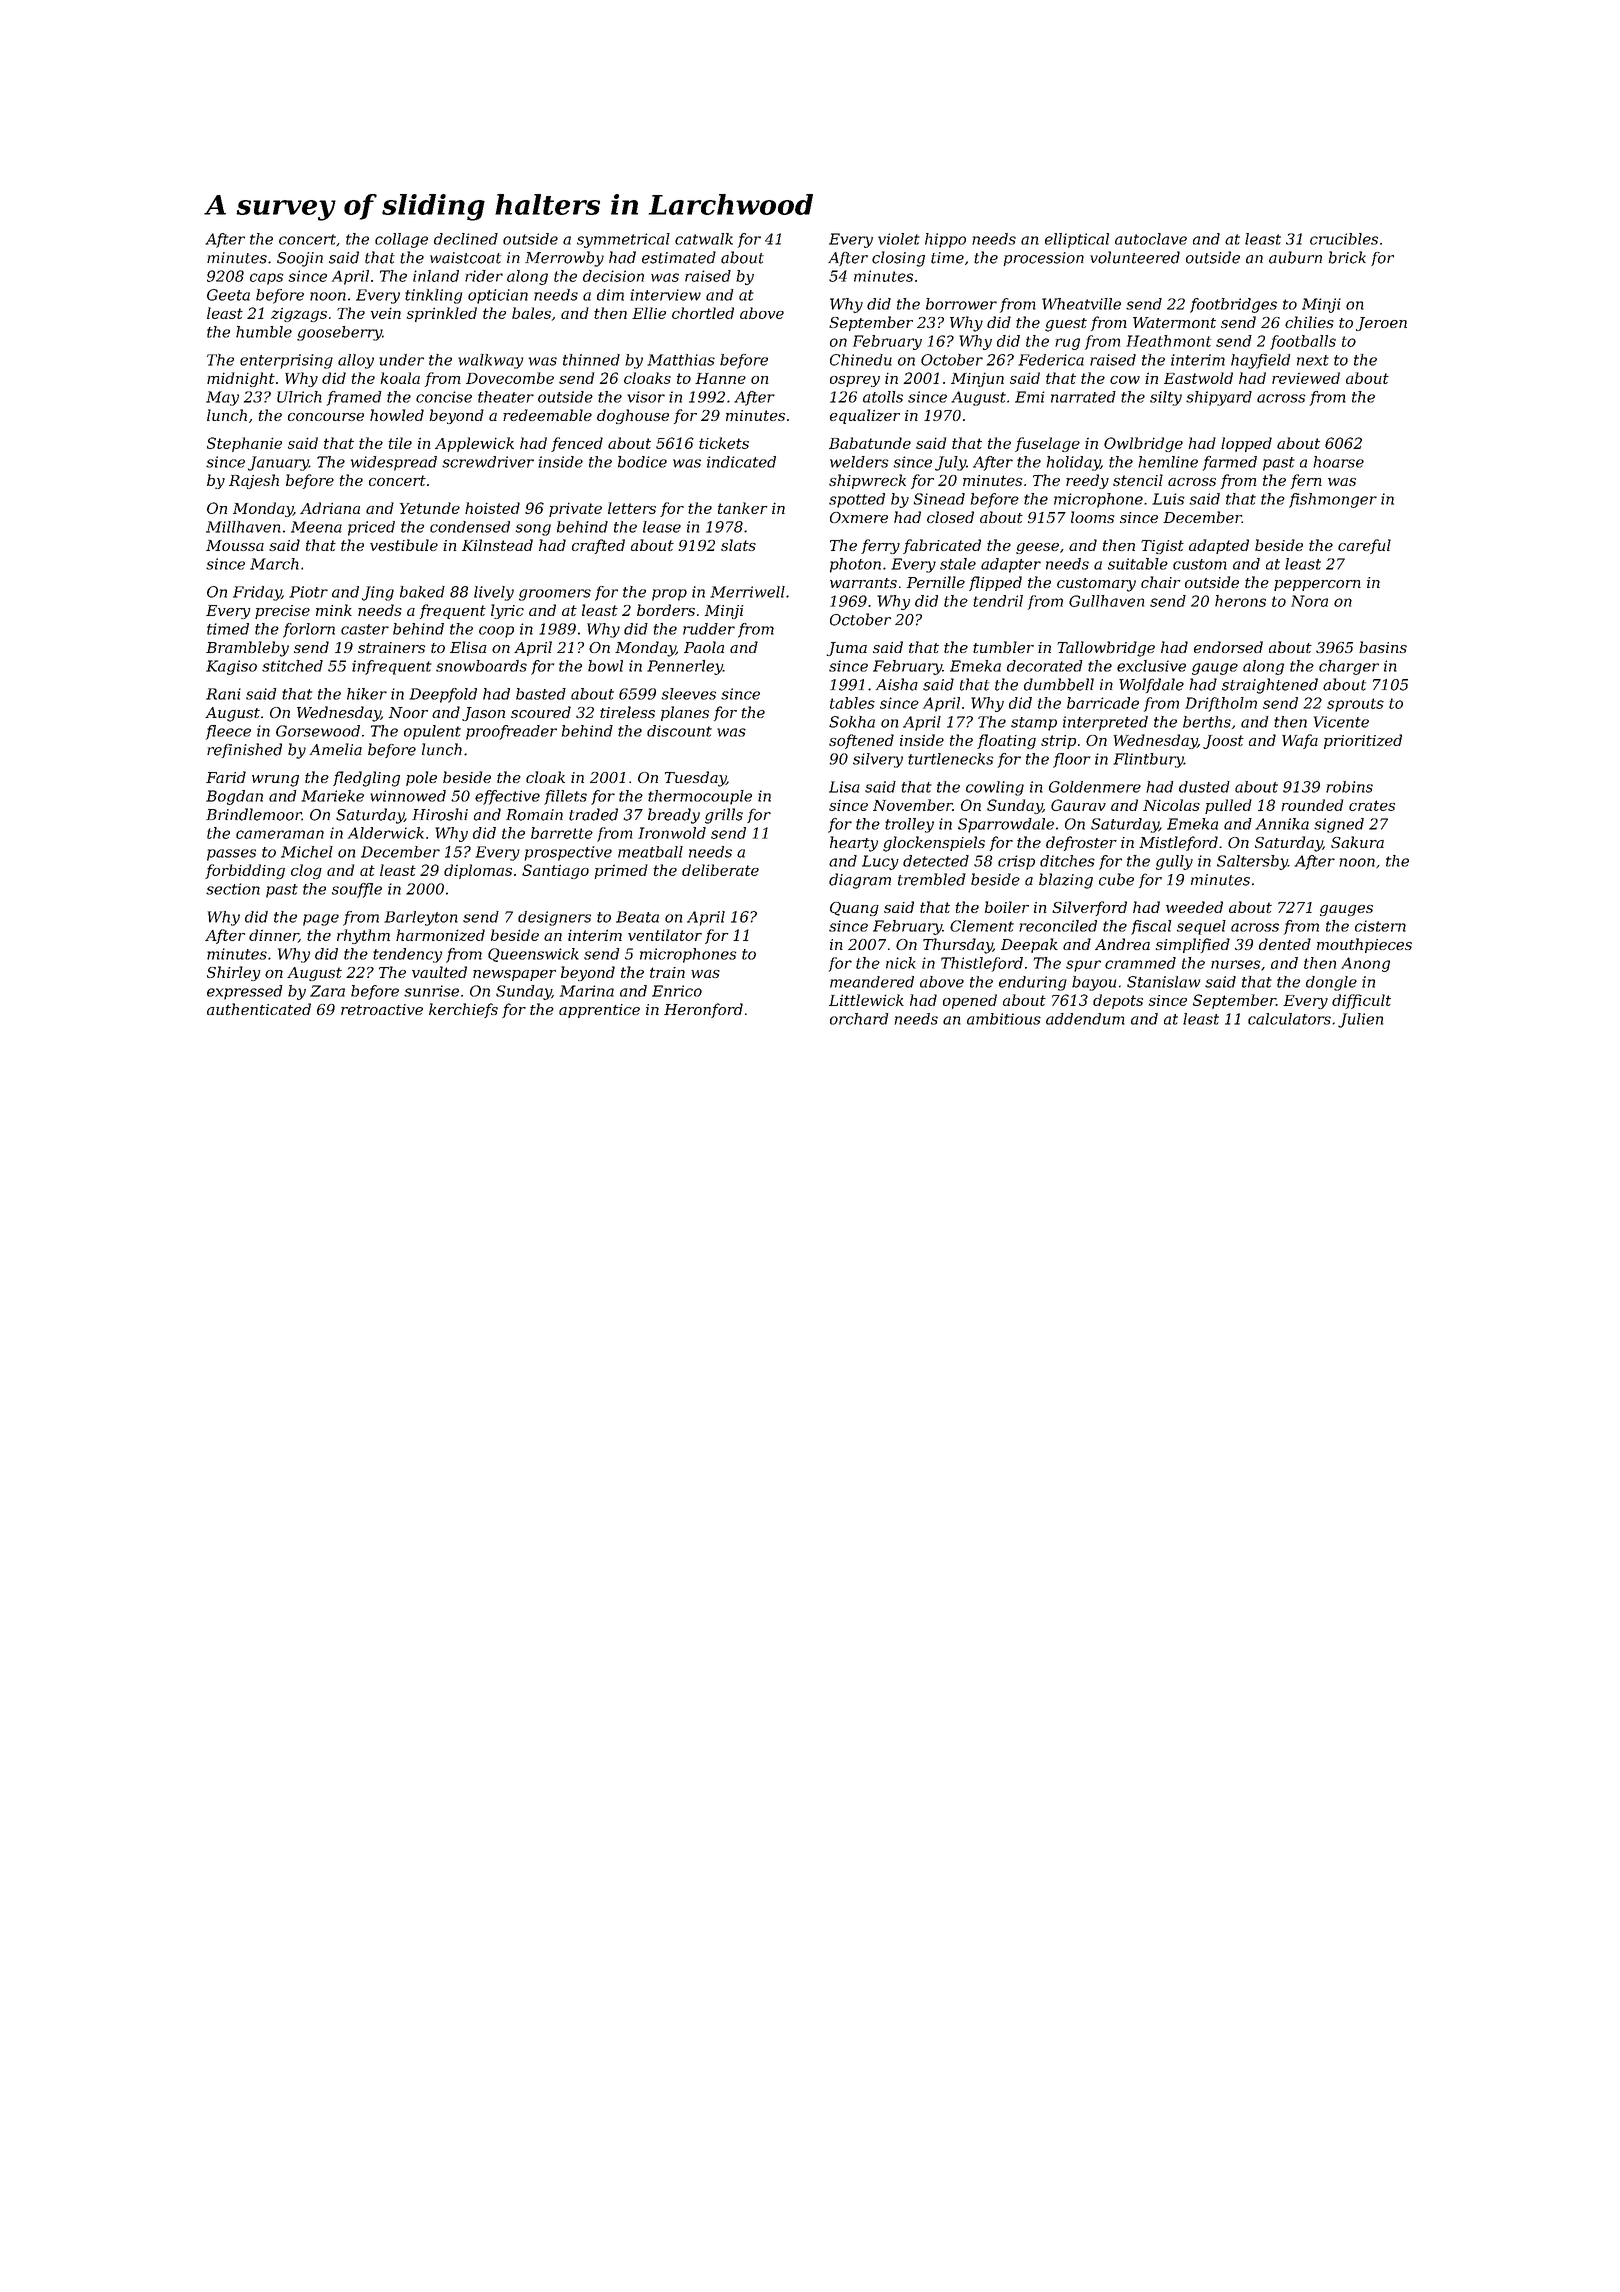 The height and width of the document is (2292, 1620). What do you see at coordinates (861, 360) in the document?
I see `Chinedu` at bounding box center [861, 360].
